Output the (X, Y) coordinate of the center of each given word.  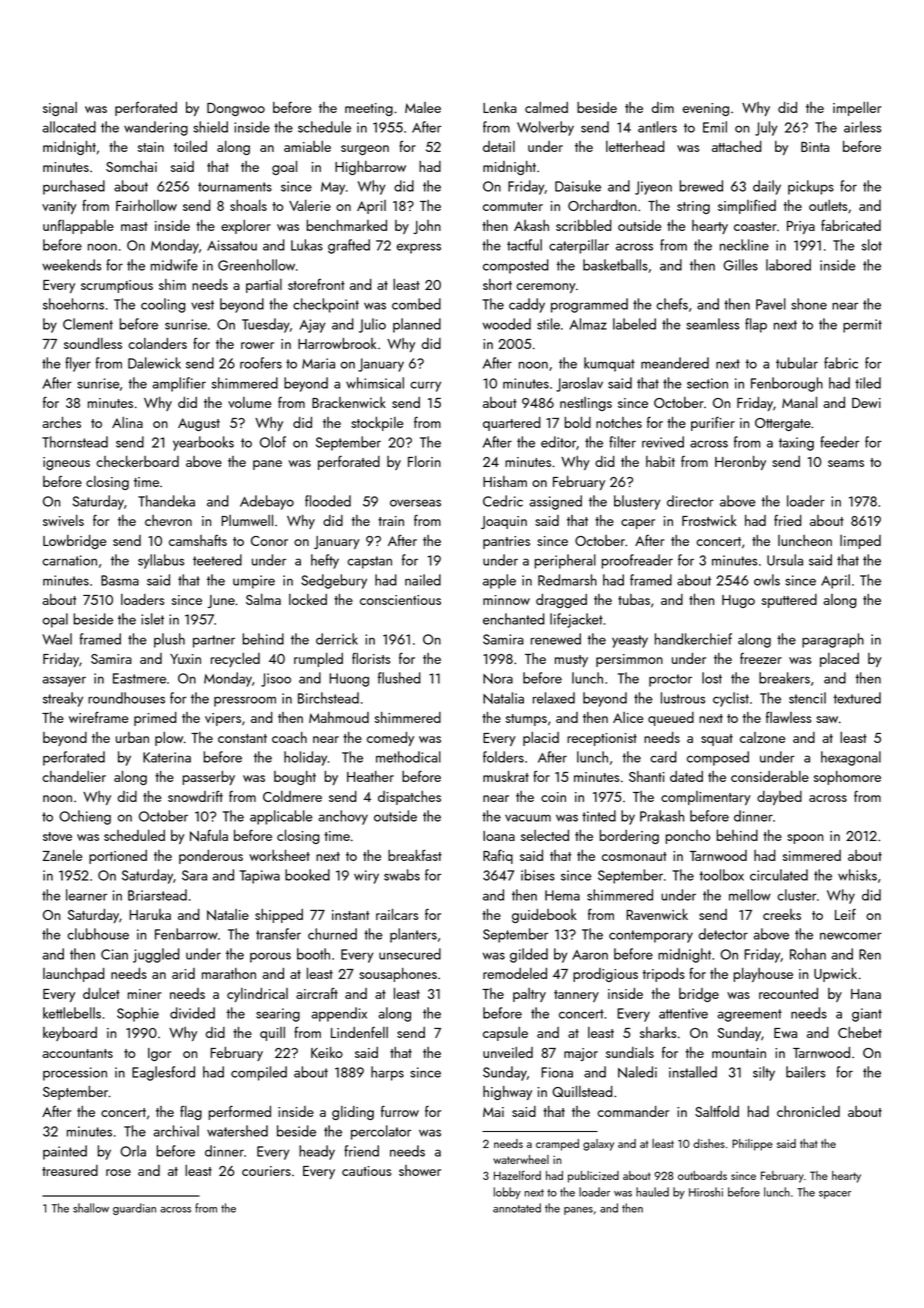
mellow (750, 895)
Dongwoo (236, 109)
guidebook (544, 916)
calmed (546, 107)
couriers (266, 1171)
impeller (857, 109)
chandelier (74, 776)
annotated (517, 1208)
